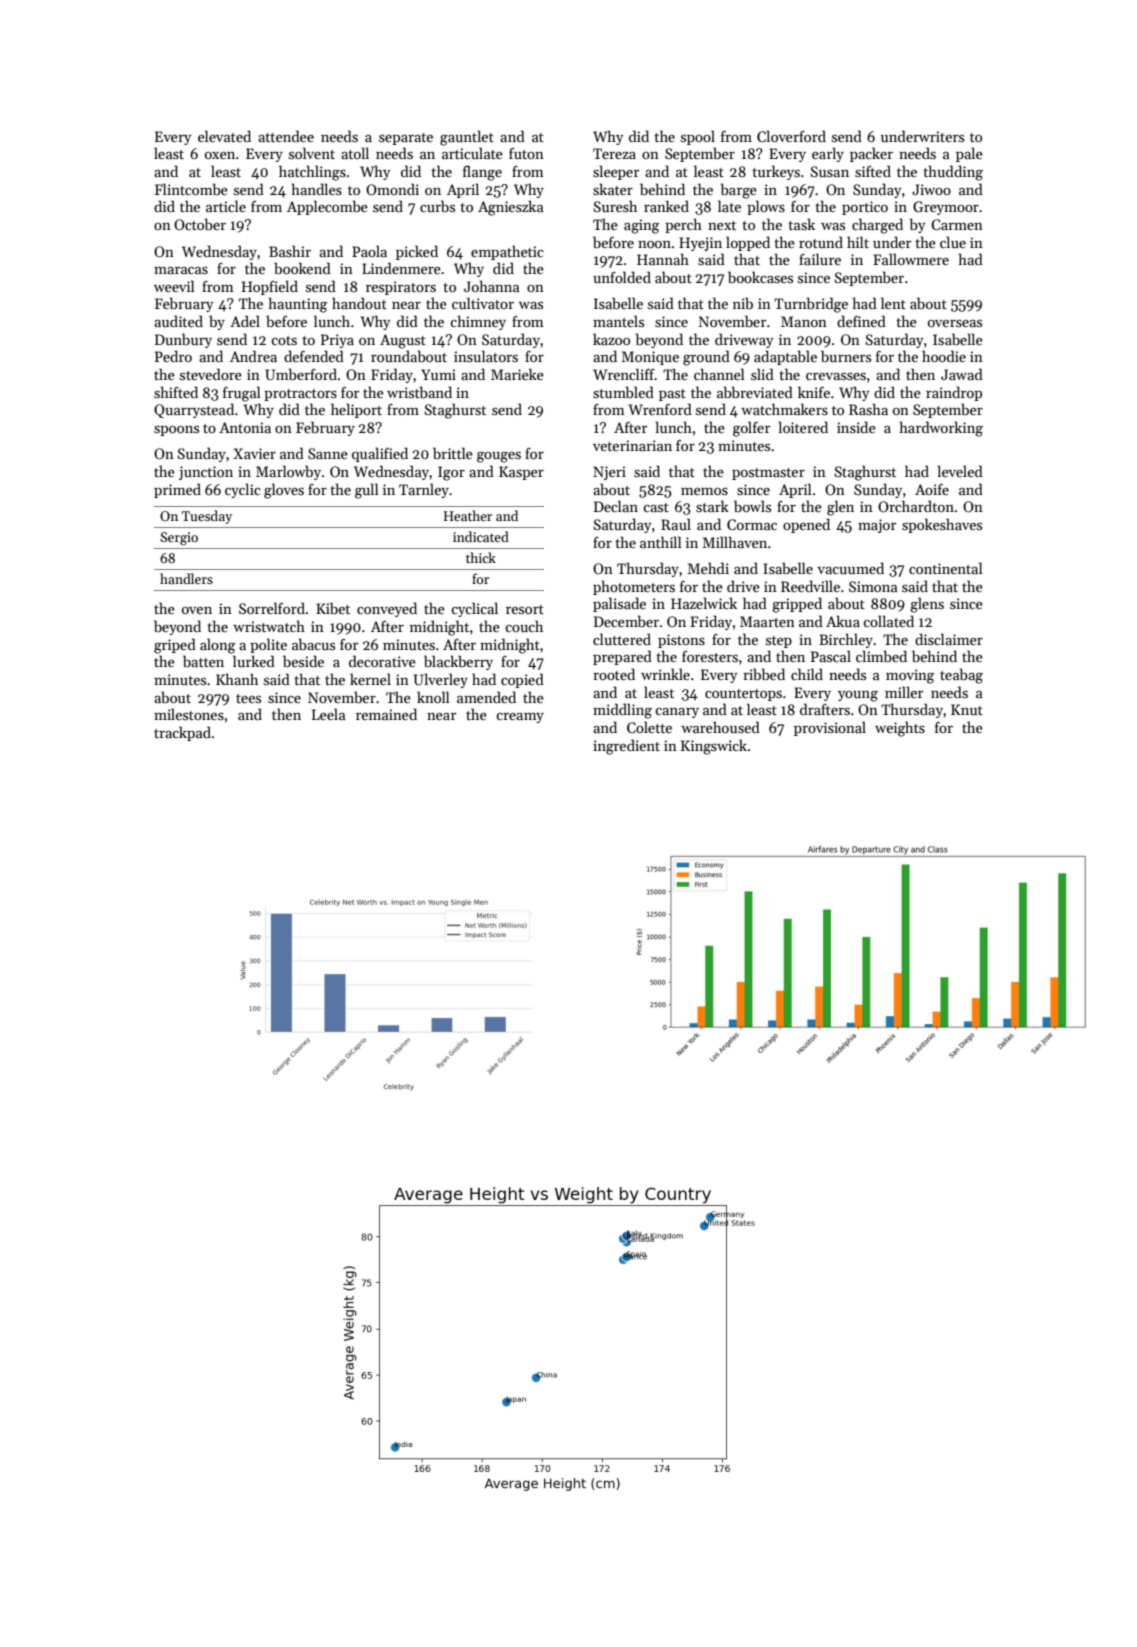 This document has width=1137, height=1647. Describe the element at coordinates (960, 471) in the document. I see `leveled` at that location.
